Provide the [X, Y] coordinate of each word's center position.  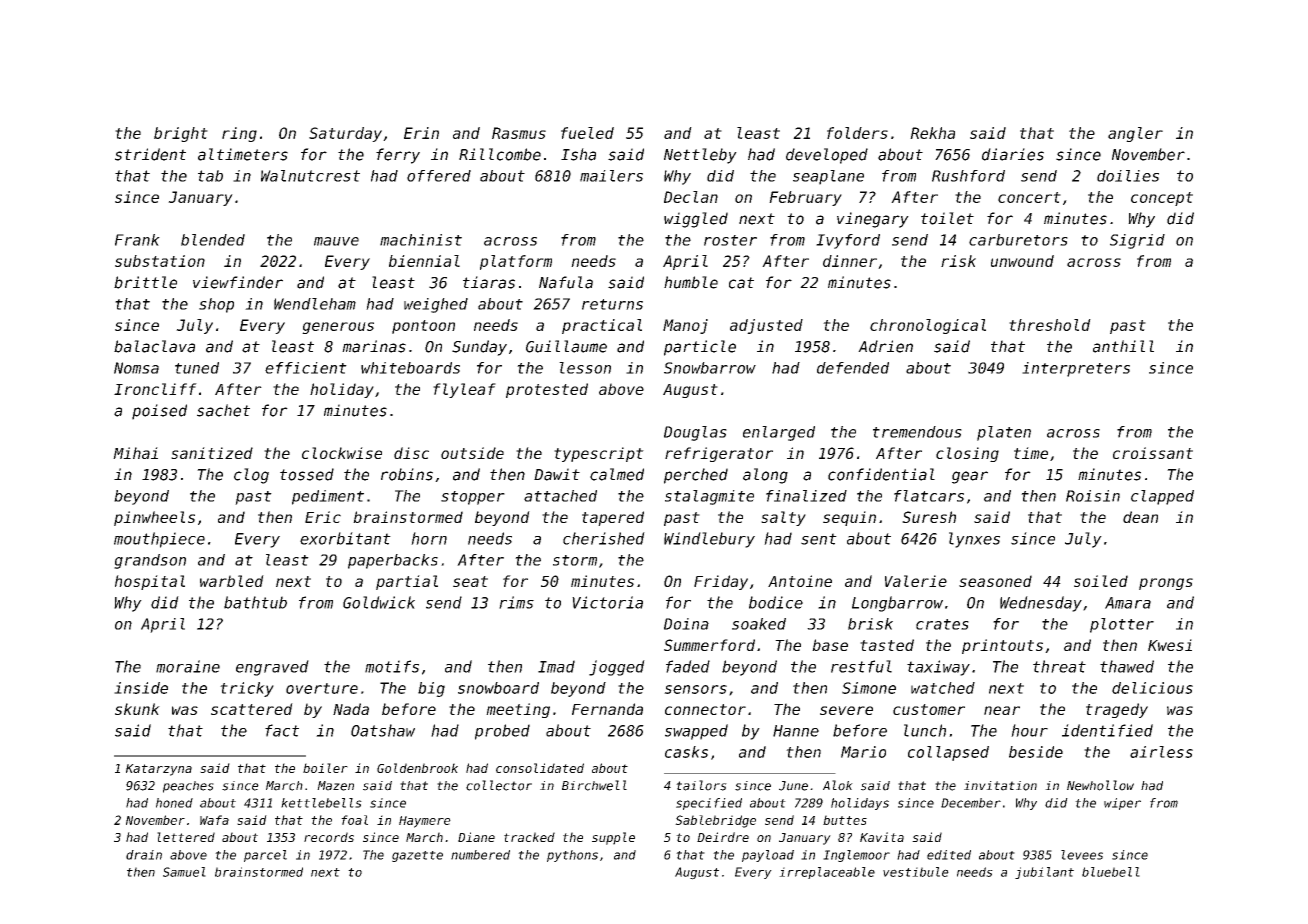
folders [857, 133]
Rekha [932, 133]
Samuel [184, 872]
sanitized [212, 453]
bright [181, 134]
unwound [1022, 261]
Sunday [479, 348]
